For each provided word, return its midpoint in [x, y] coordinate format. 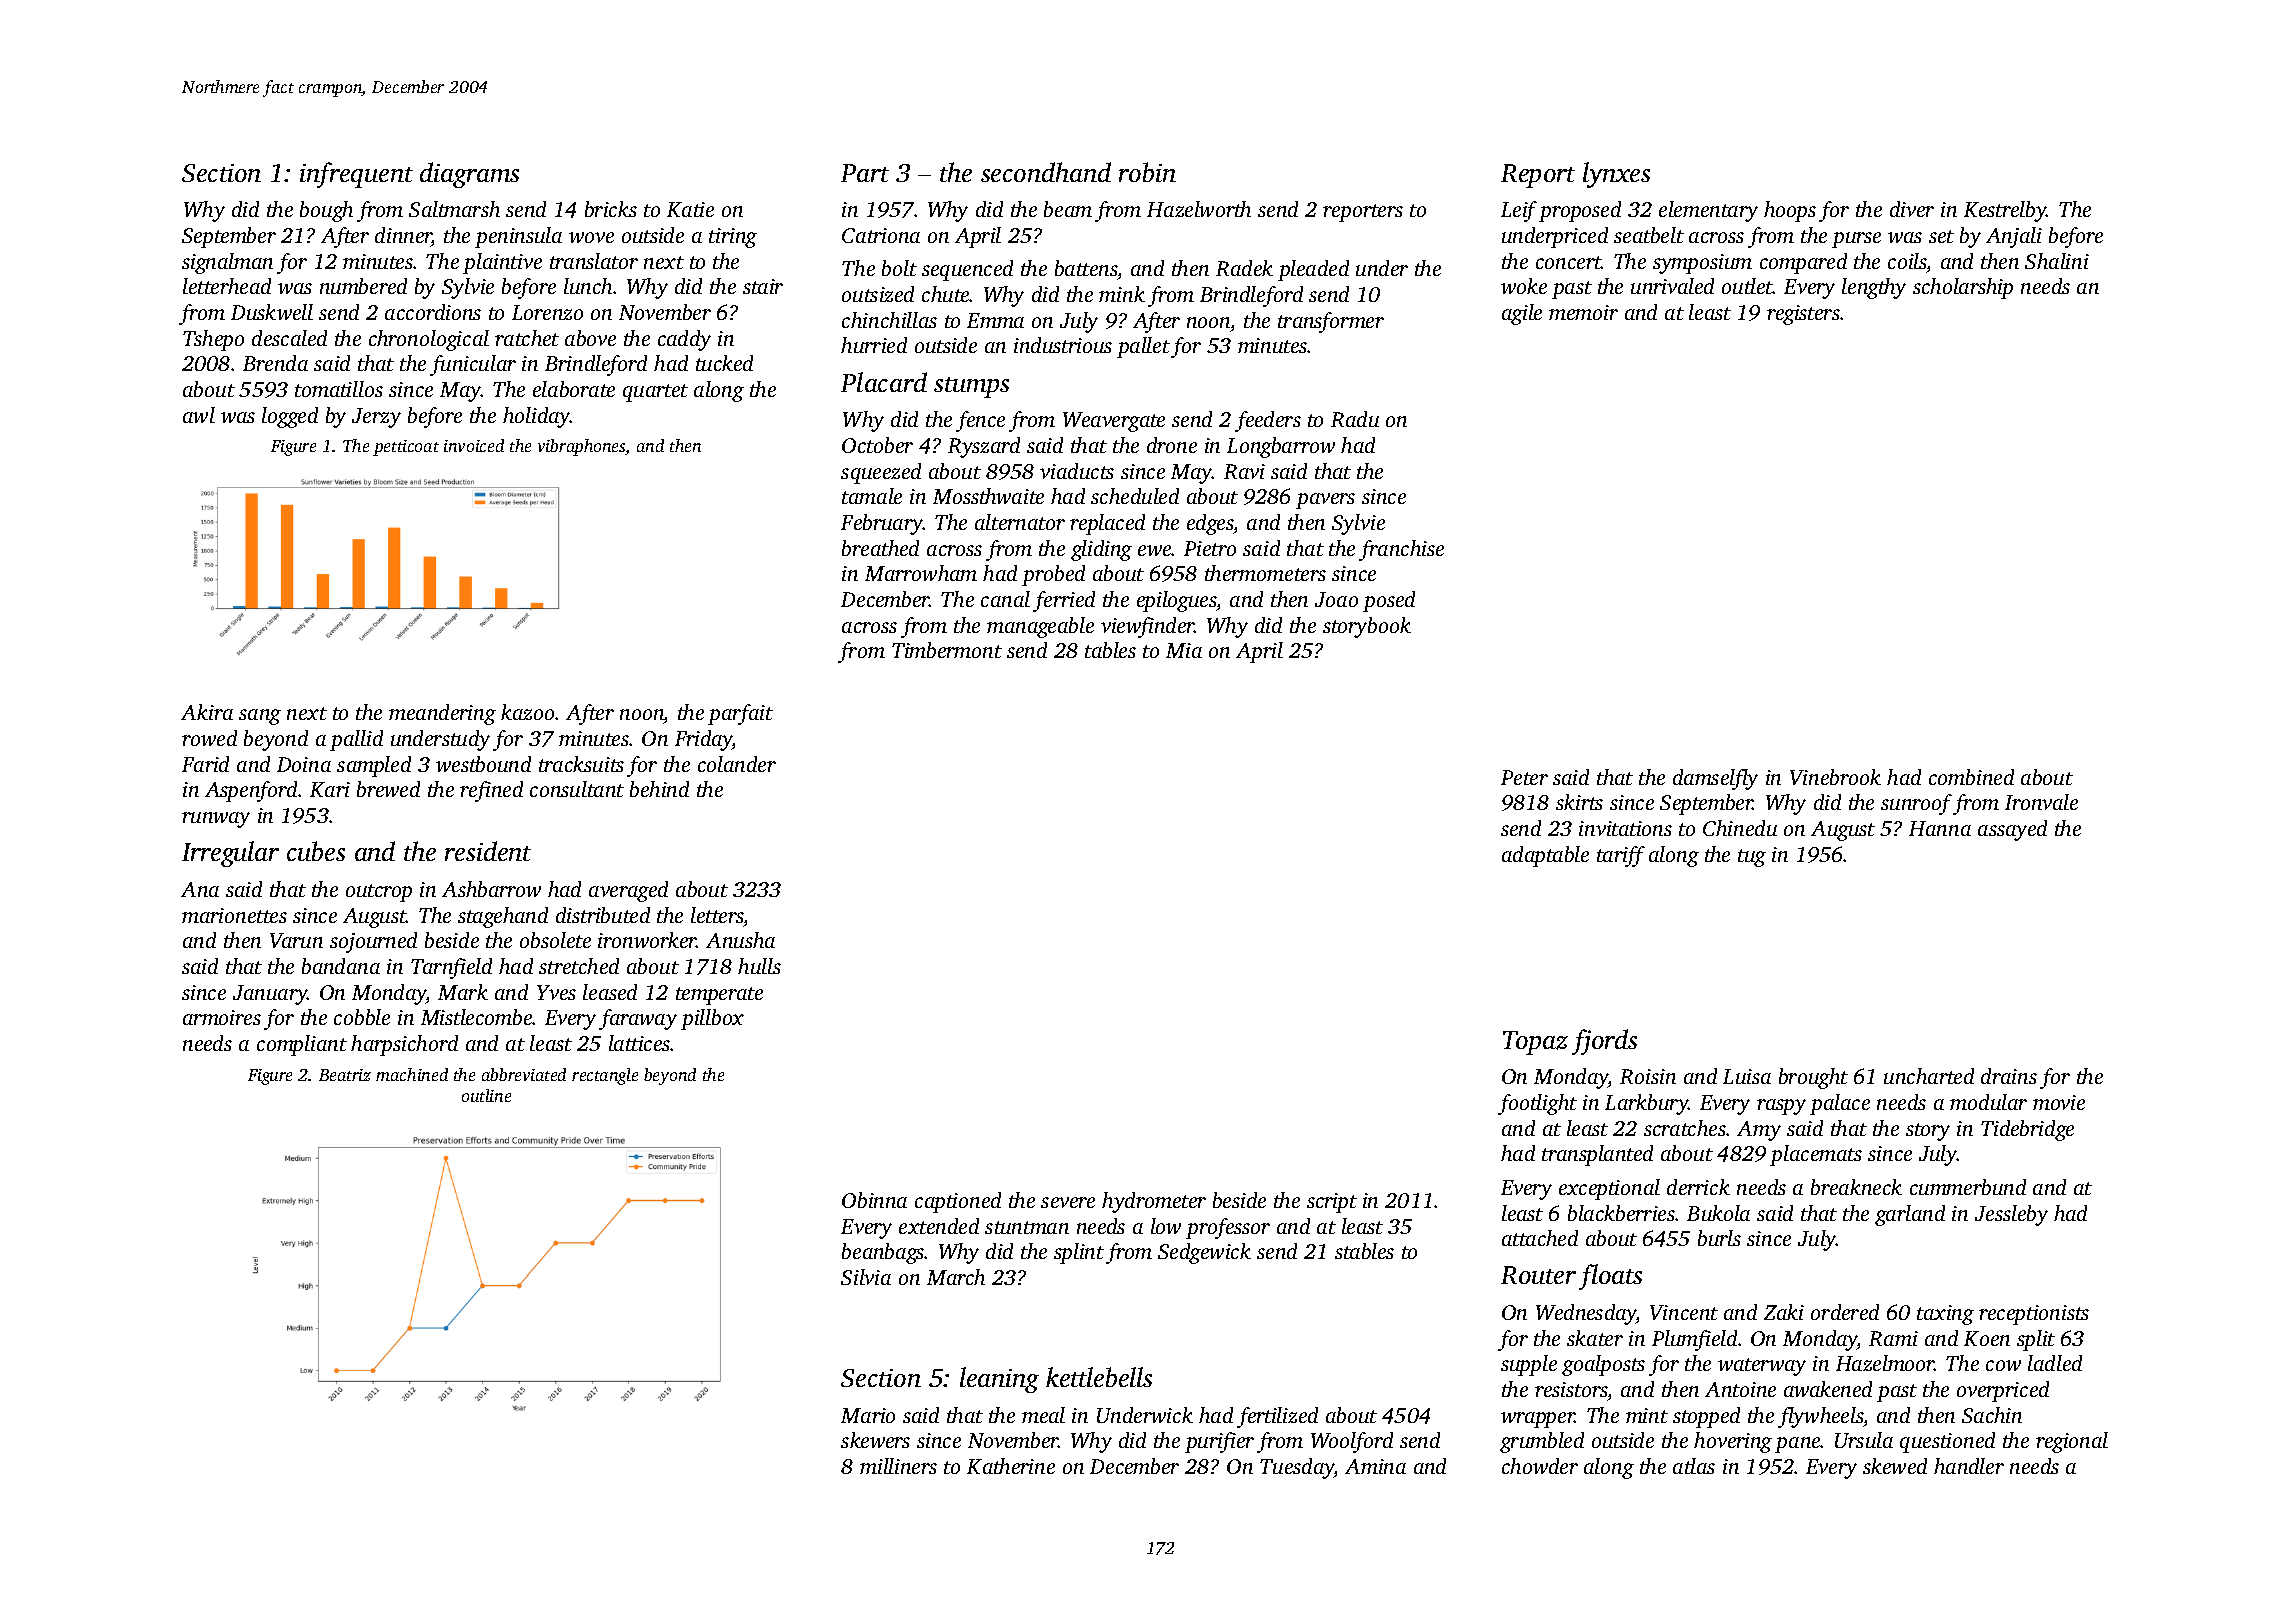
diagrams [469, 175]
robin [1147, 172]
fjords [1604, 1042]
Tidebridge [2027, 1130]
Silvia [866, 1277]
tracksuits [581, 764]
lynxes [1616, 175]
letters [717, 915]
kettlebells [1099, 1377]
